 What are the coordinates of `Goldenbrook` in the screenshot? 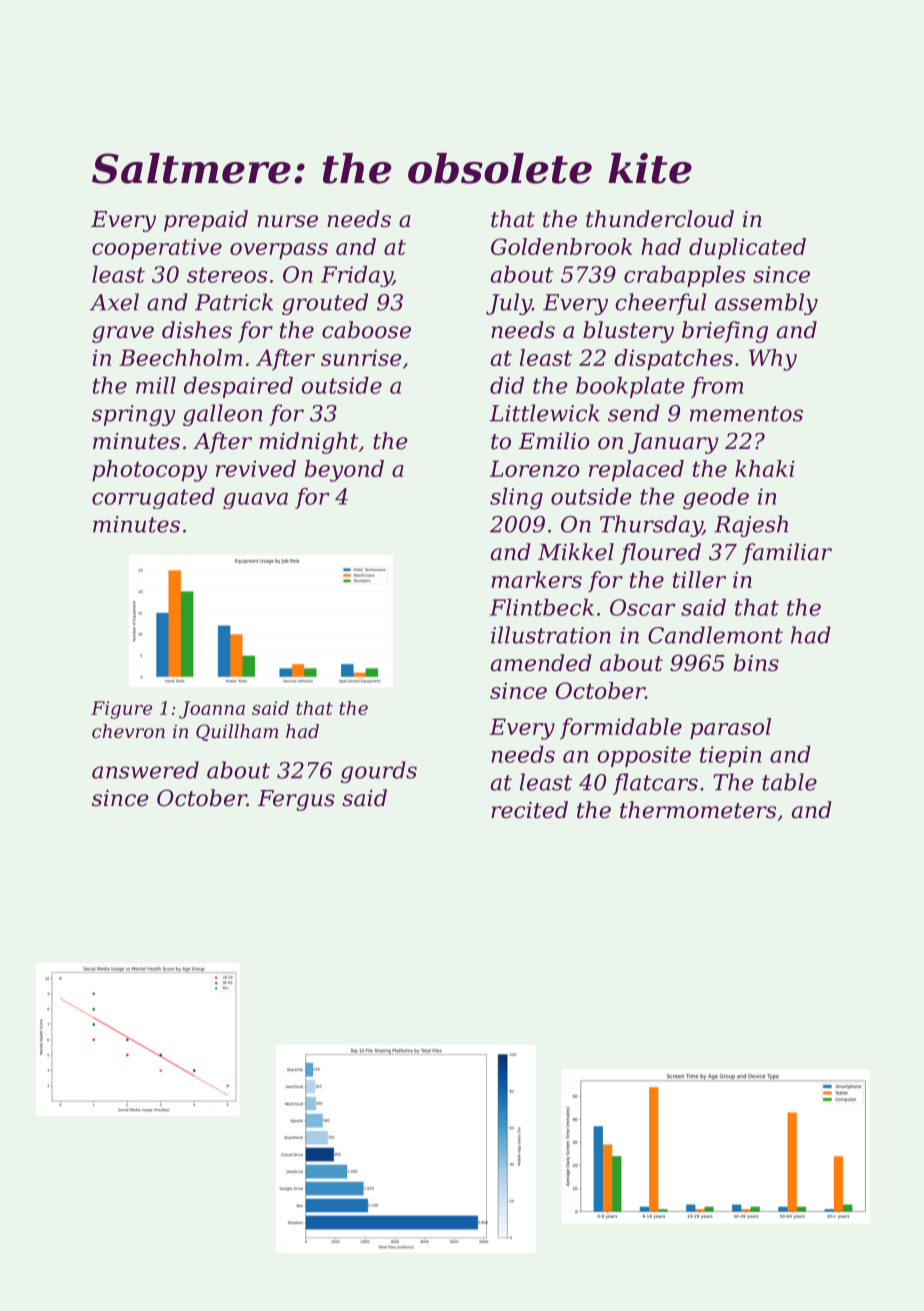 It's located at (561, 246).
